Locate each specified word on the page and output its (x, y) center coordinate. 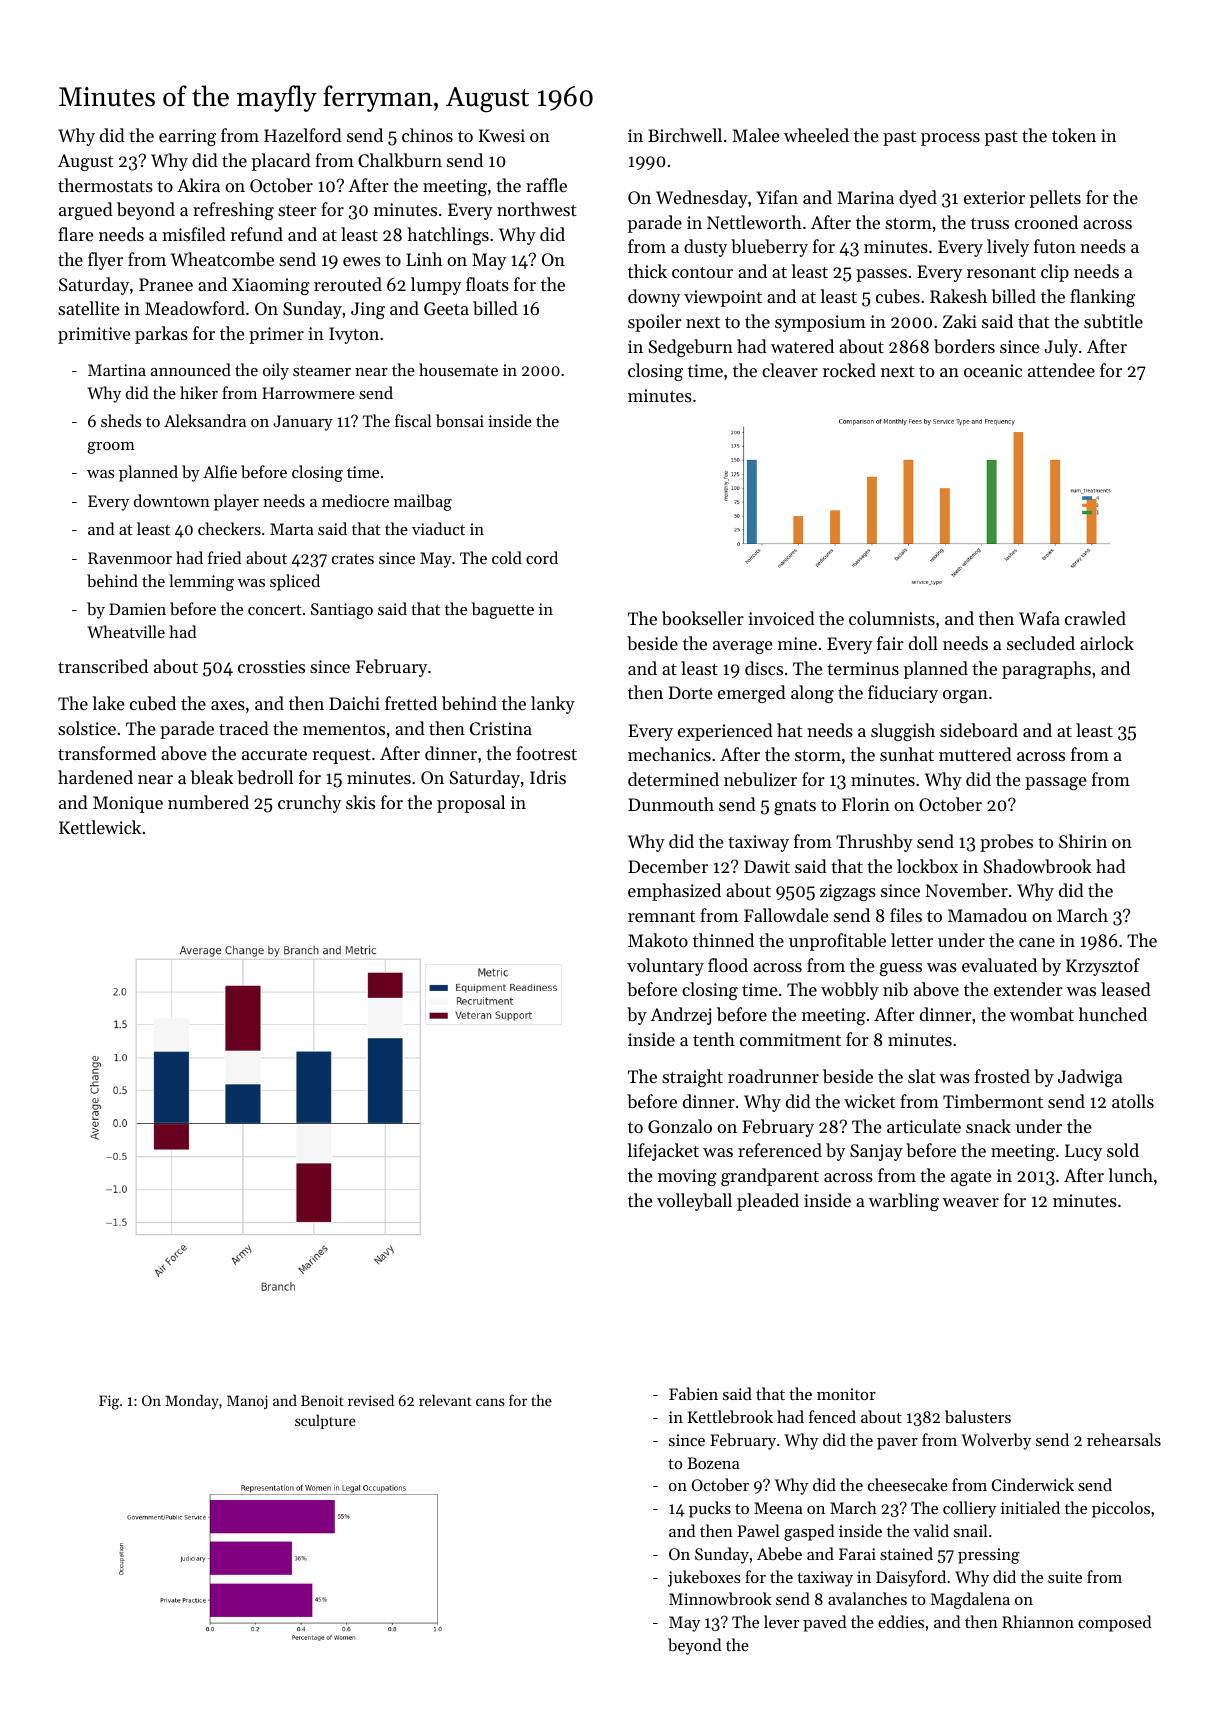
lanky (553, 705)
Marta (292, 529)
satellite (89, 308)
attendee (1061, 370)
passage (1056, 783)
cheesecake (908, 1484)
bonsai (460, 420)
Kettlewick (100, 827)
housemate (458, 369)
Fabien (693, 1393)
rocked (849, 370)
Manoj (247, 1402)
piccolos (1121, 1509)
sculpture (325, 1421)
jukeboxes (704, 1578)
